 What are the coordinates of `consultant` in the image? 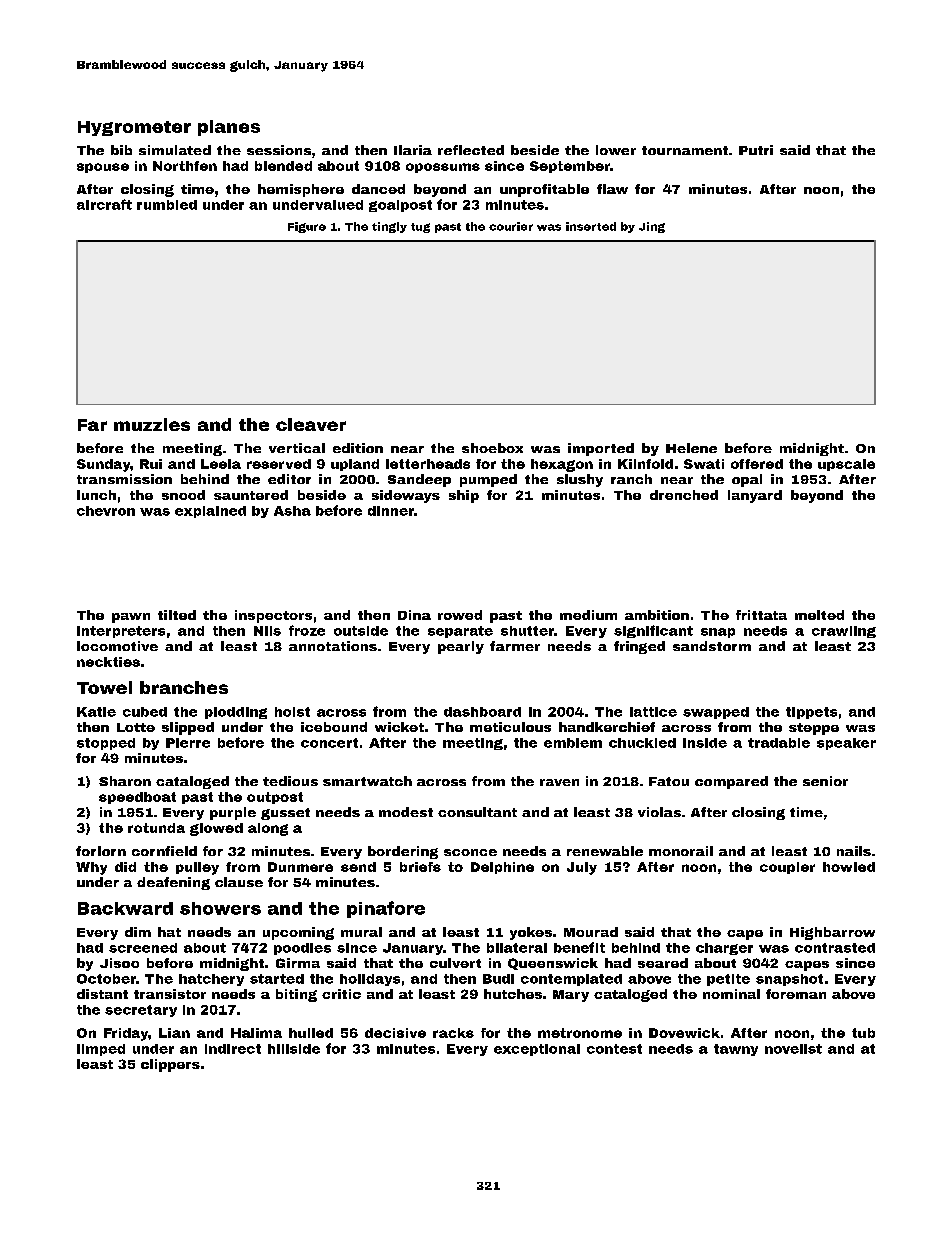 It's located at (477, 812).
